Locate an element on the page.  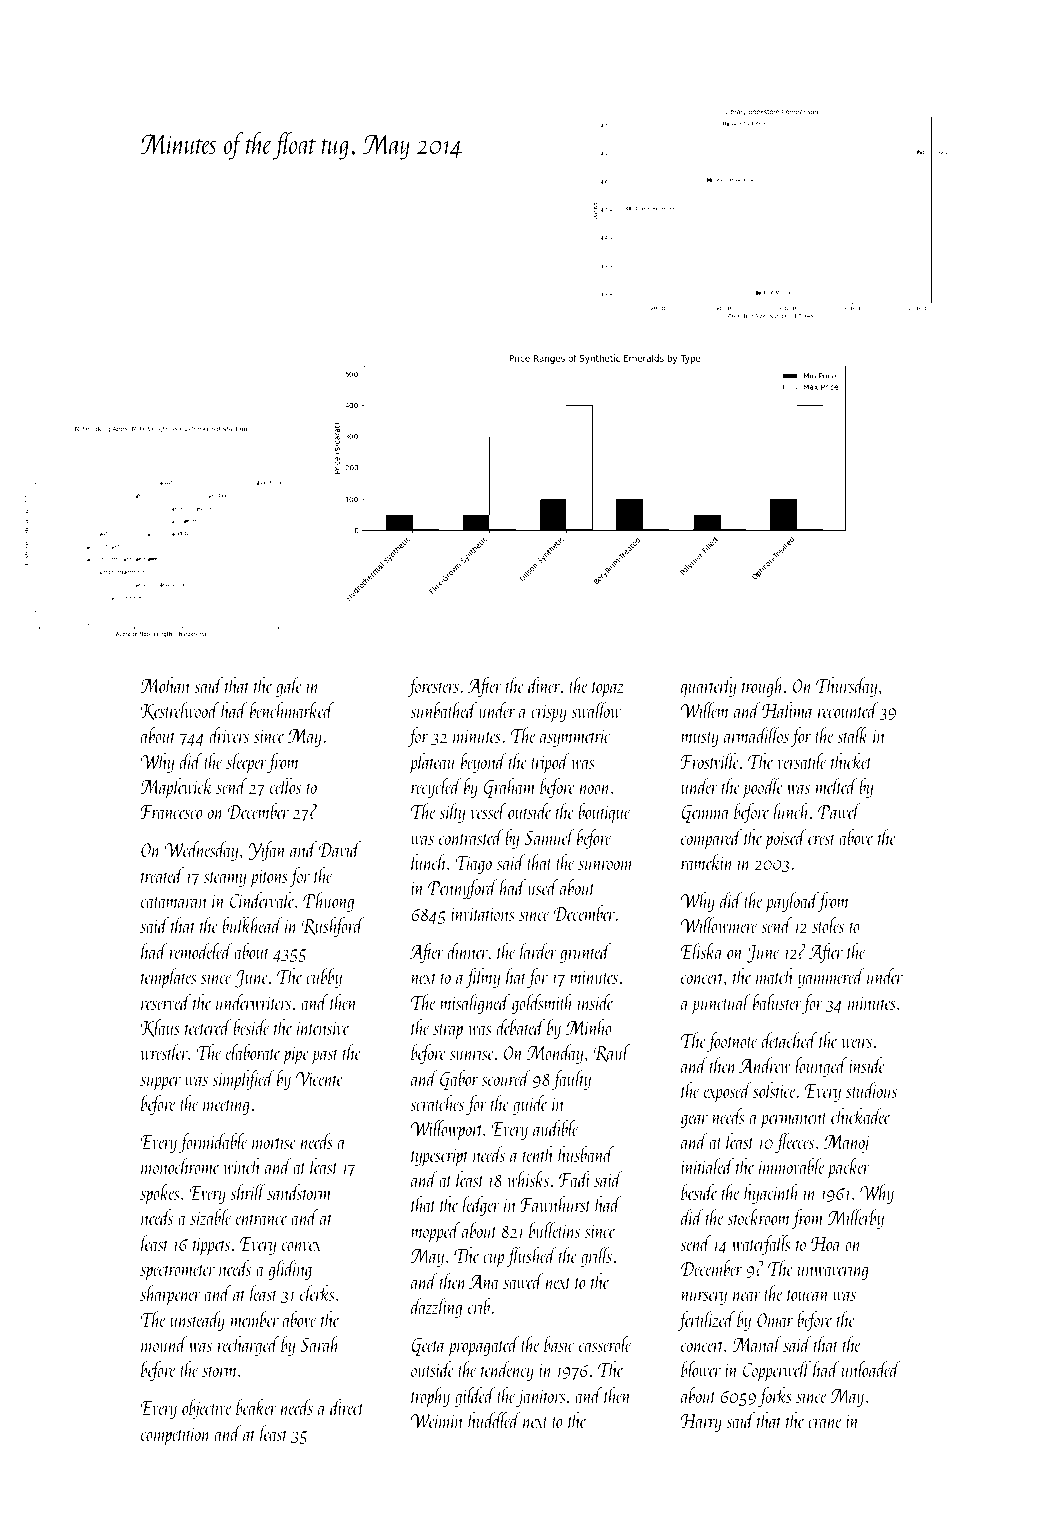
unwavering is located at coordinates (833, 1271).
